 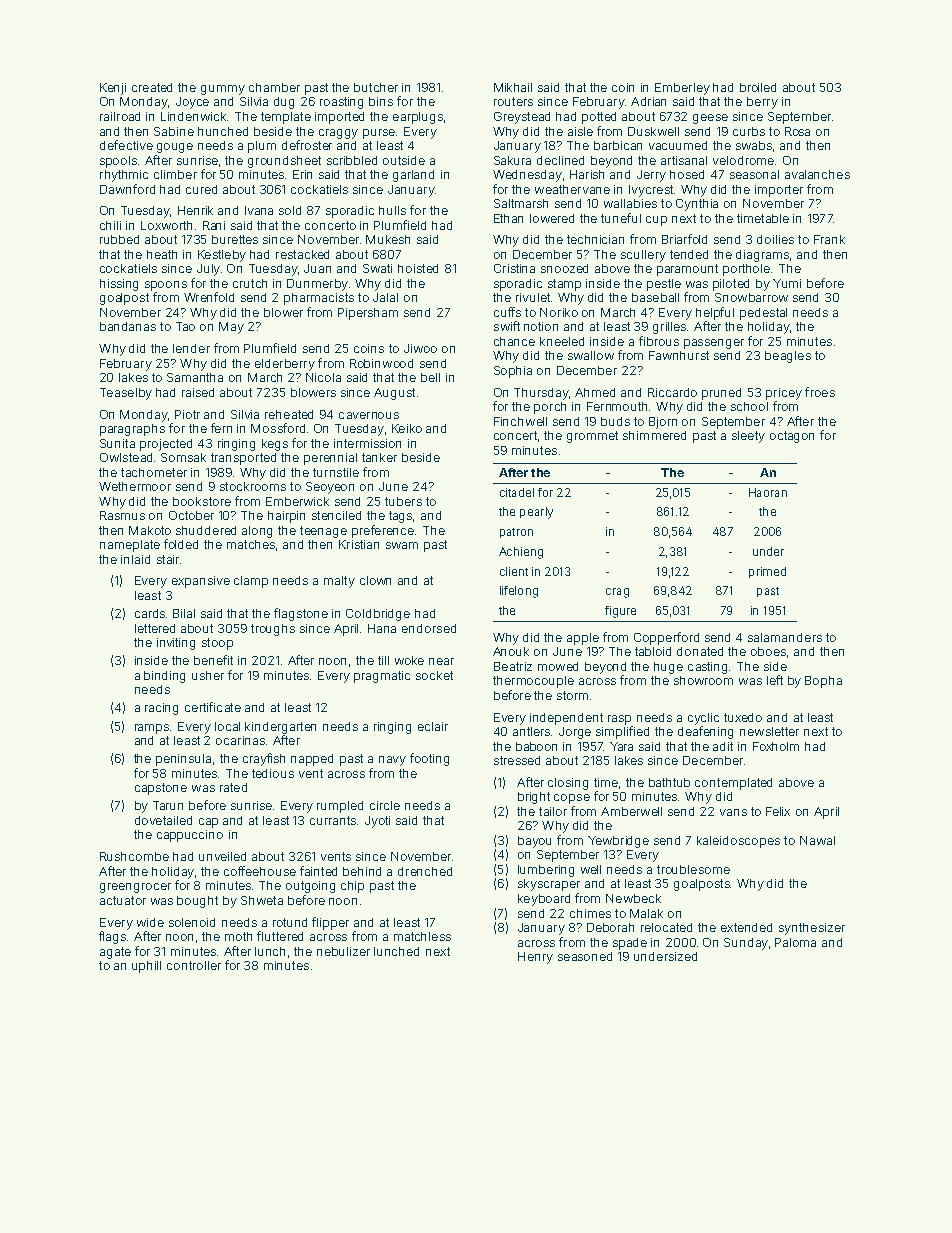 What do you see at coordinates (240, 740) in the screenshot?
I see `ocarinas` at bounding box center [240, 740].
